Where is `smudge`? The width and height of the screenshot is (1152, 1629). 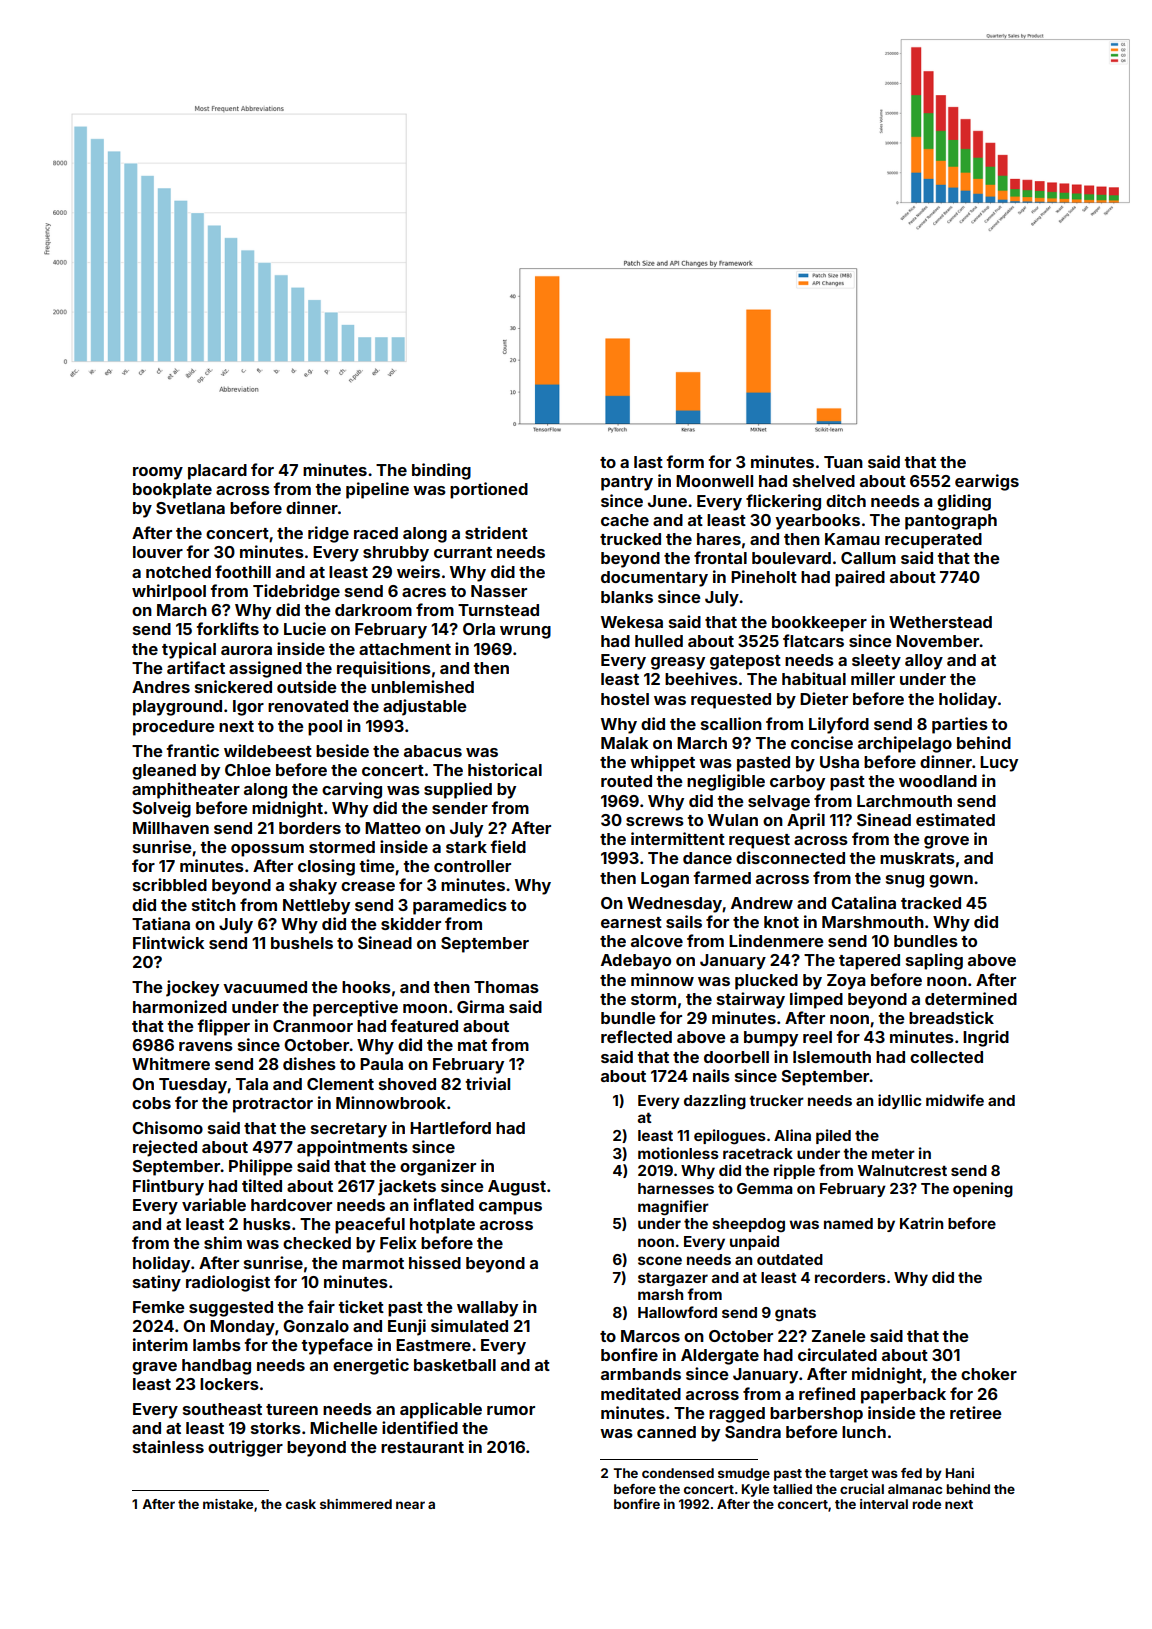
smudge is located at coordinates (744, 1474).
